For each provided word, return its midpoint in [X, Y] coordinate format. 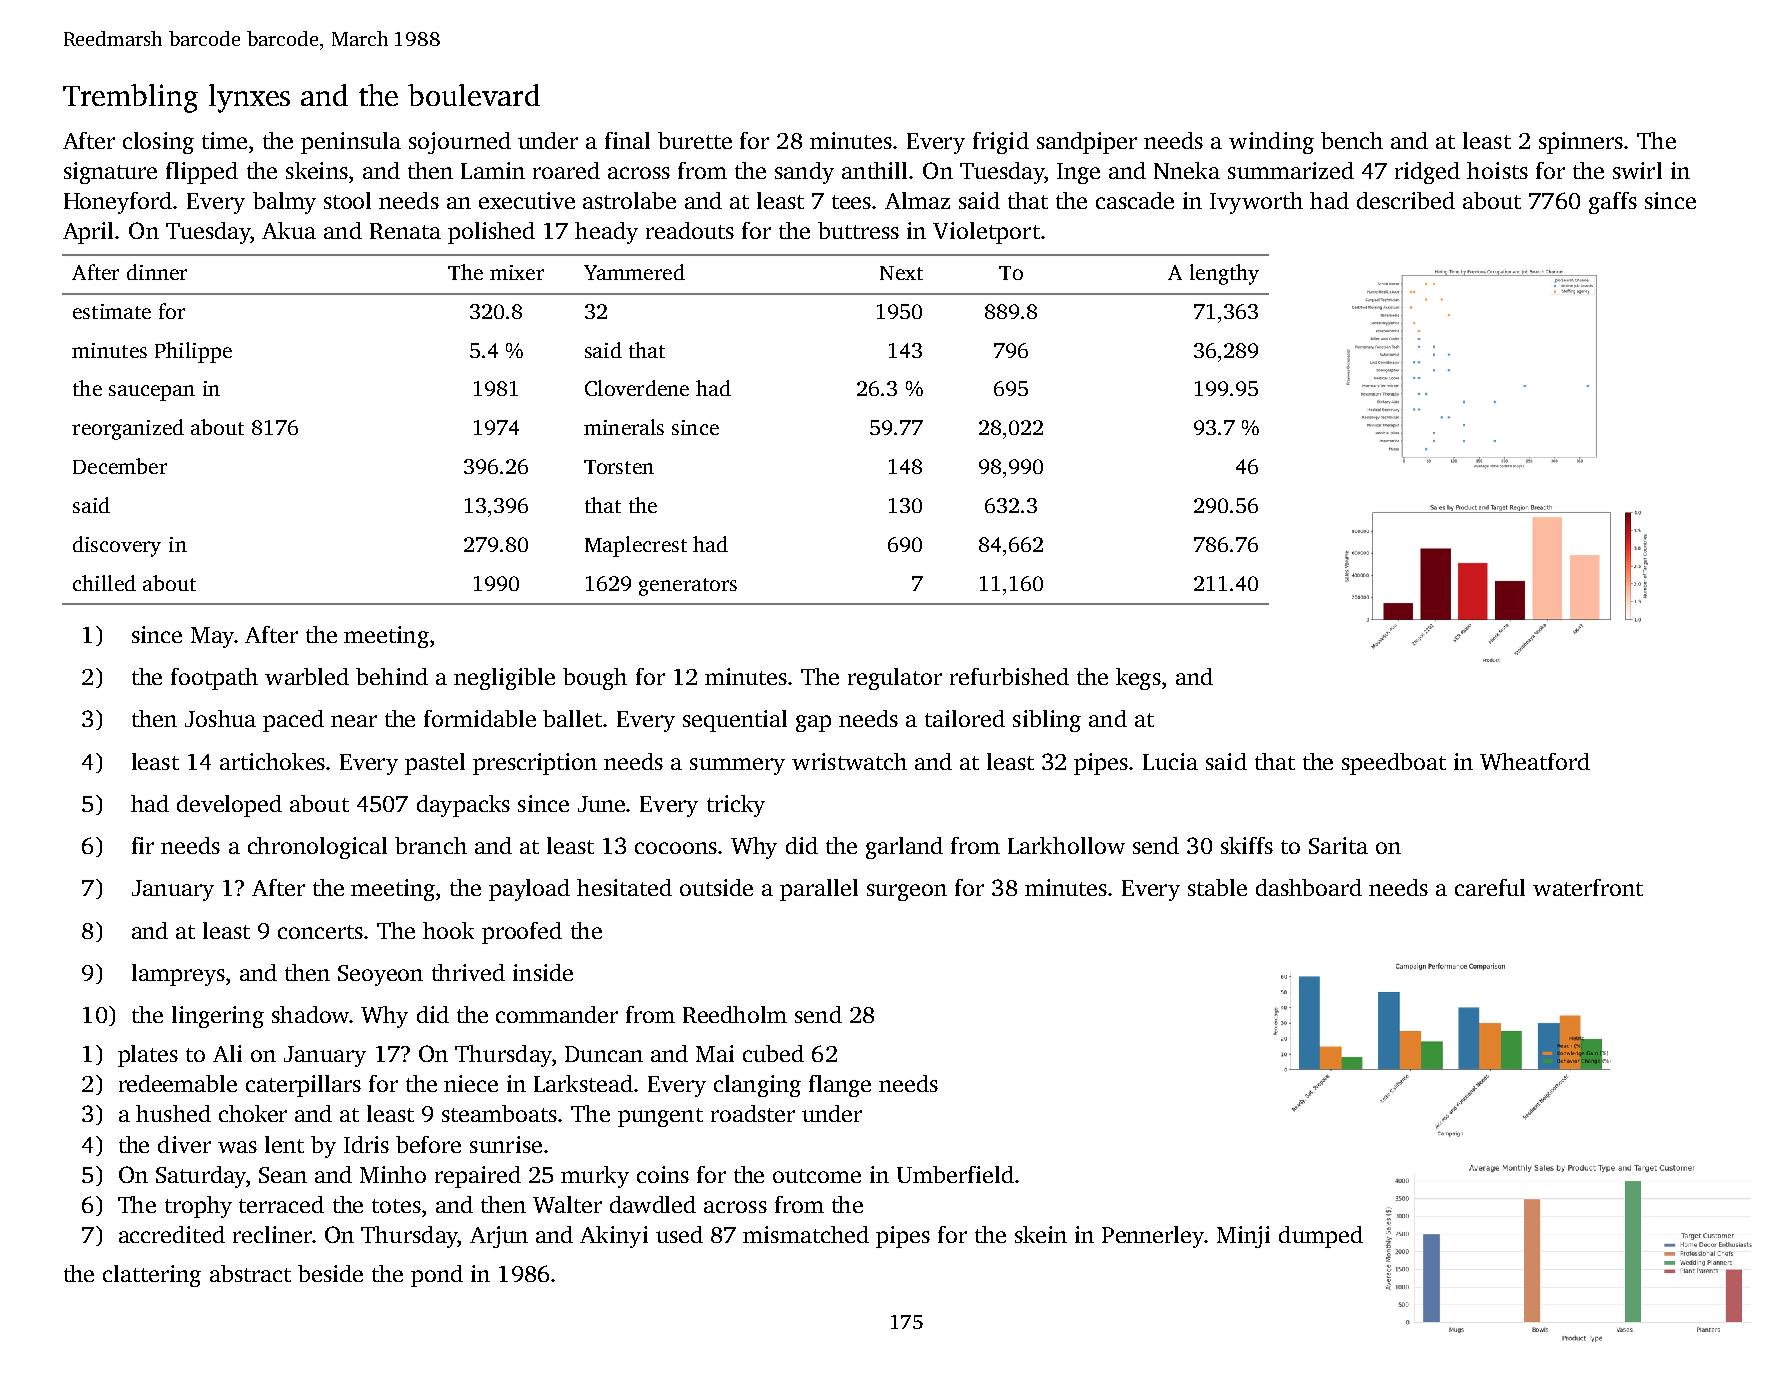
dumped [1321, 1237]
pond [437, 1276]
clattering [152, 1276]
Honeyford [119, 203]
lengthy [1224, 274]
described [1406, 200]
